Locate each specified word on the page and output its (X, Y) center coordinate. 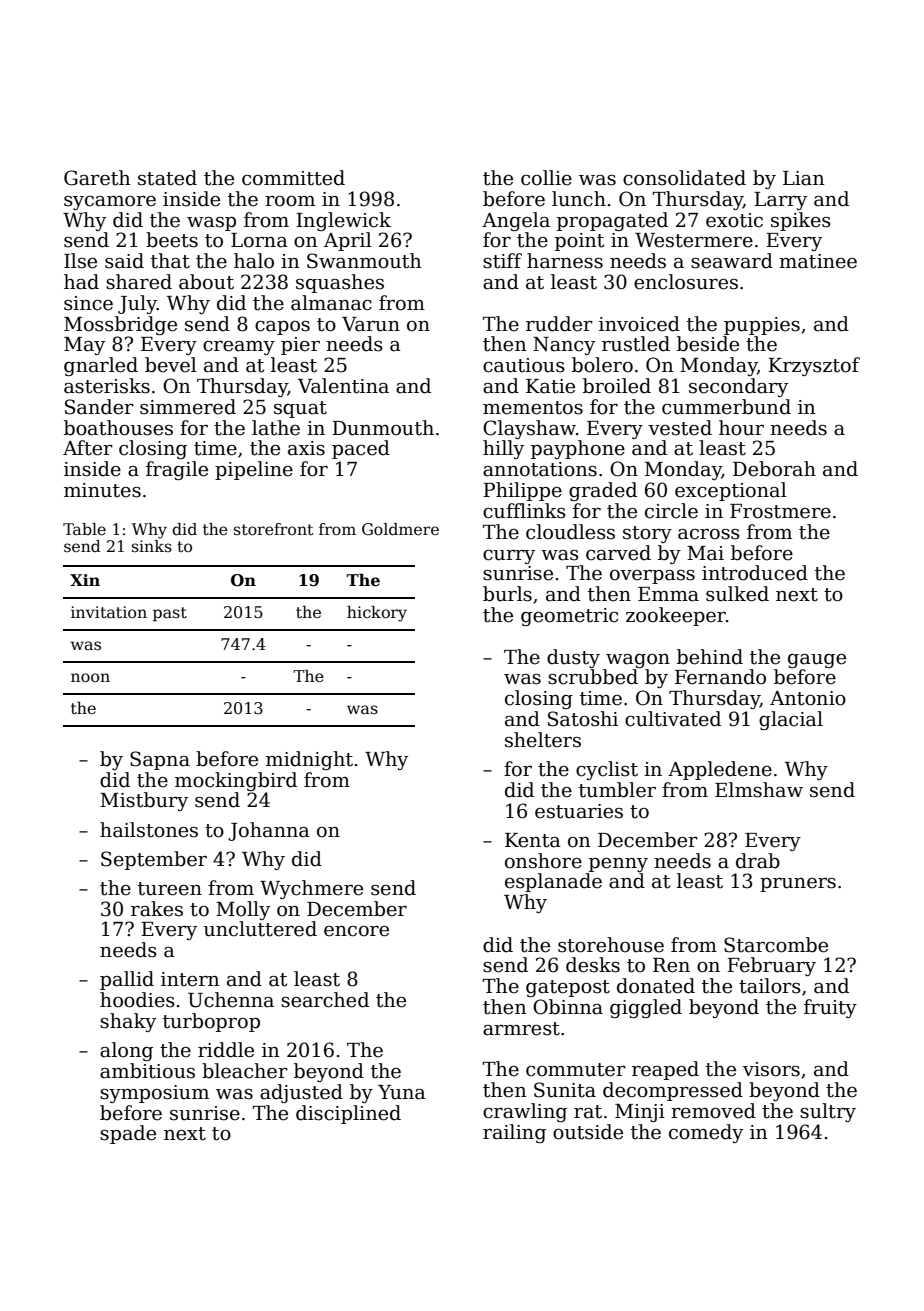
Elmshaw (759, 790)
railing (514, 1133)
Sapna (160, 760)
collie (546, 178)
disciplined (348, 1114)
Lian (804, 178)
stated (167, 178)
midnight (309, 760)
